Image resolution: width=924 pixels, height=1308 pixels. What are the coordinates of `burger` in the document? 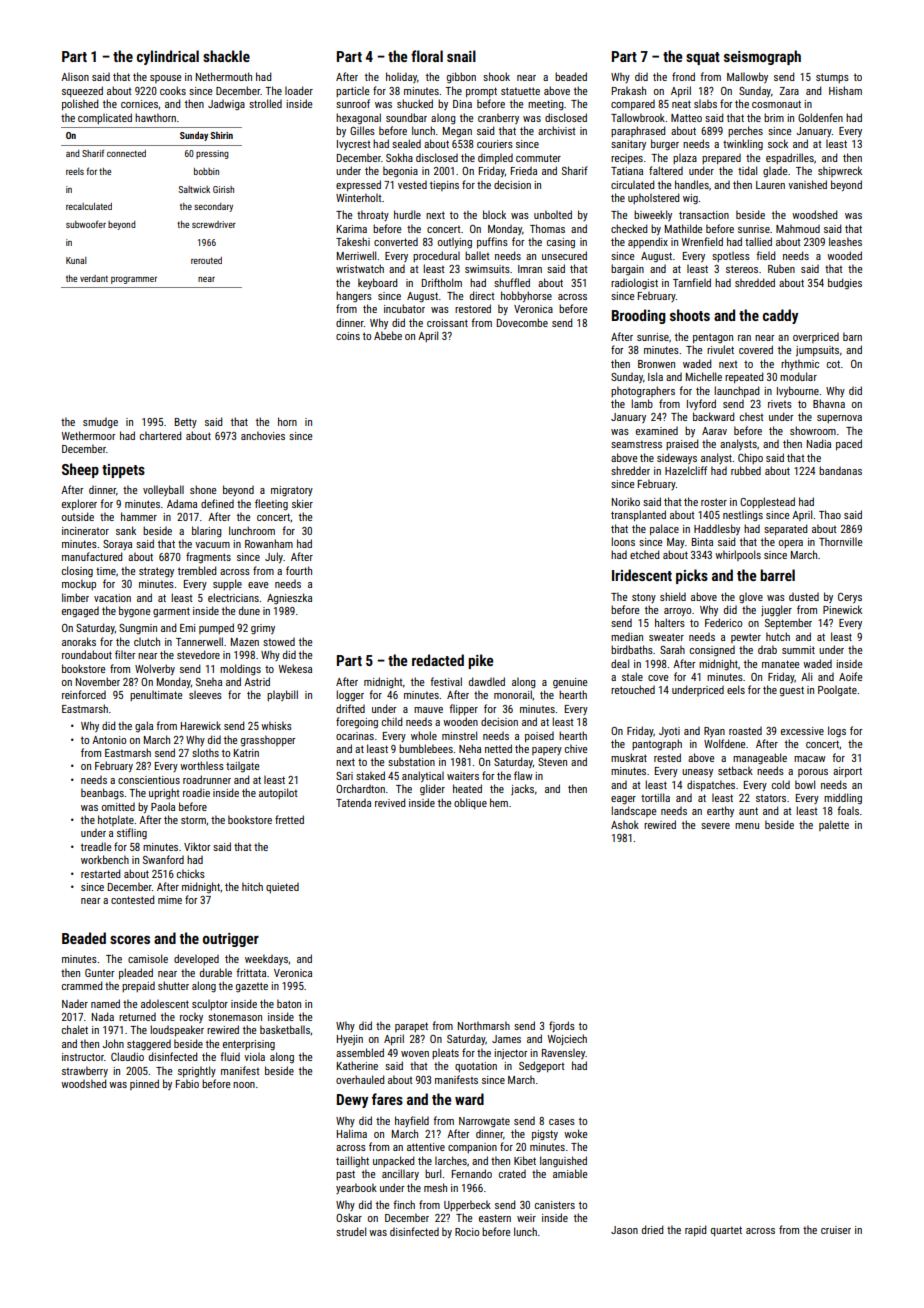 It's located at (665, 145).
